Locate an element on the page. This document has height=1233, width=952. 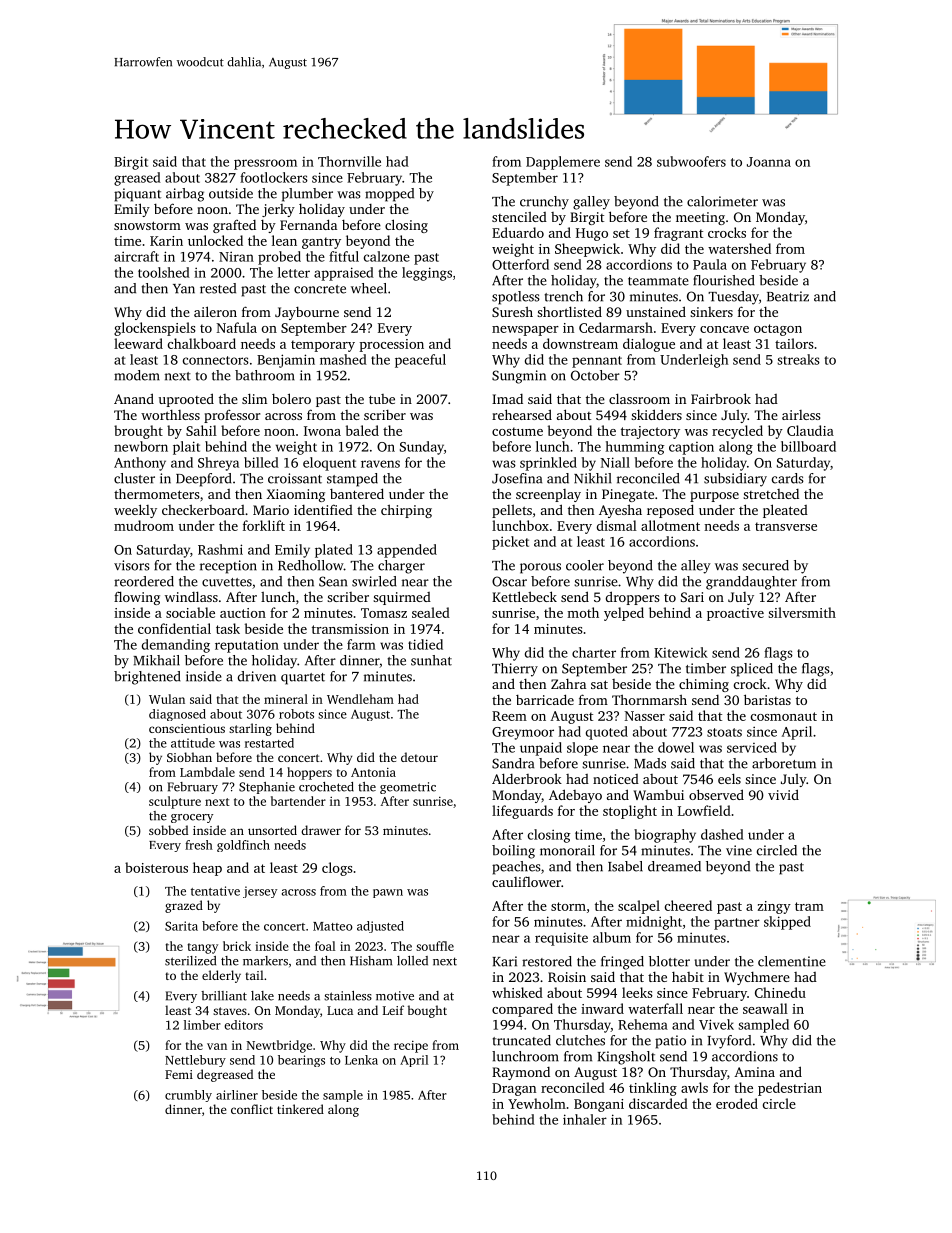
mopped is located at coordinates (389, 195).
